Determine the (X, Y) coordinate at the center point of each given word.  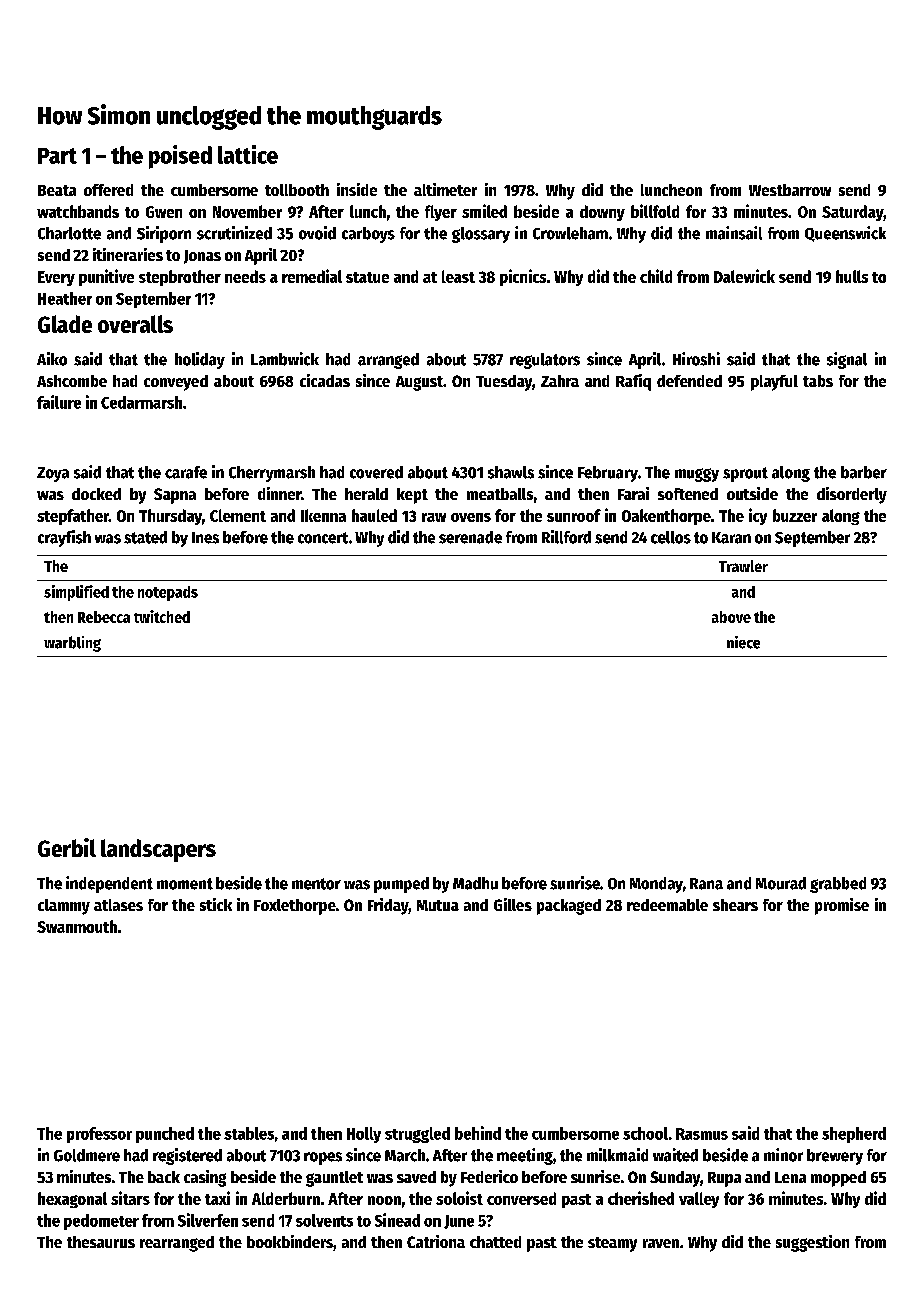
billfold (655, 211)
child (656, 276)
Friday (388, 906)
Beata (57, 190)
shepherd (854, 1135)
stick (216, 904)
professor (99, 1135)
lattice (248, 154)
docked (96, 494)
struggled (417, 1135)
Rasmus (702, 1134)
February (608, 474)
